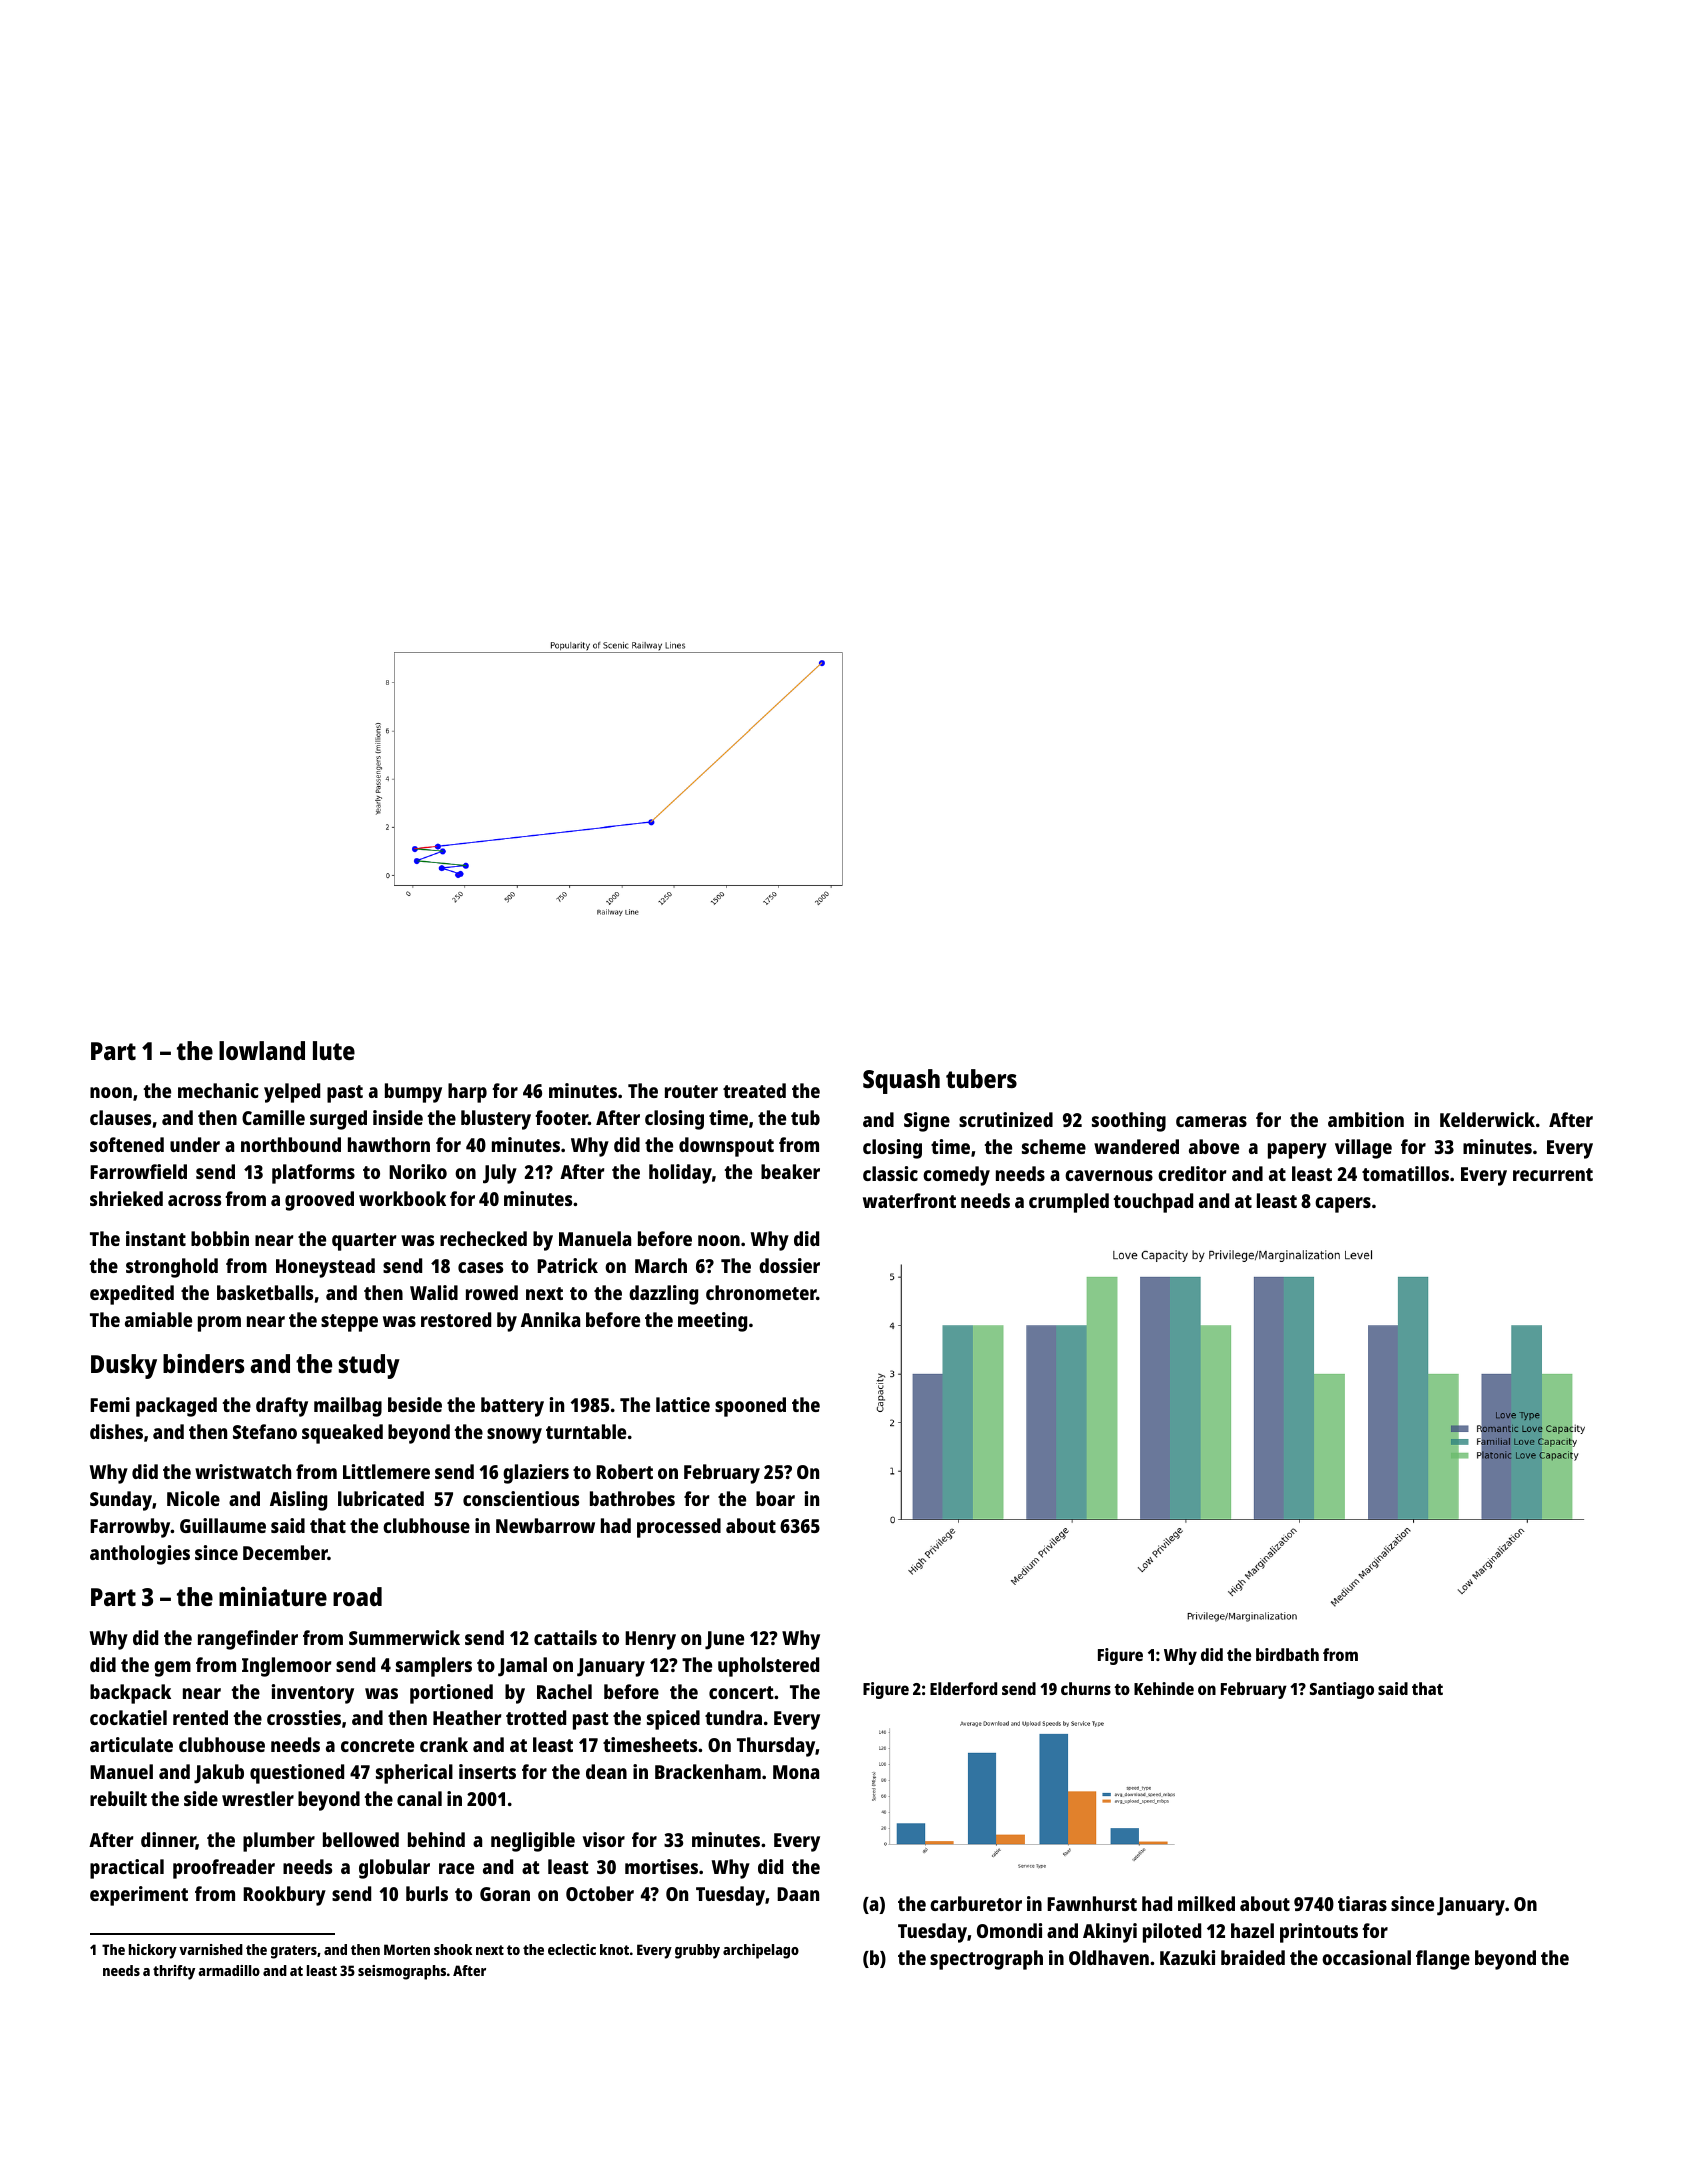 The image size is (1683, 2178). What do you see at coordinates (1192, 1173) in the screenshot?
I see `creditor` at bounding box center [1192, 1173].
